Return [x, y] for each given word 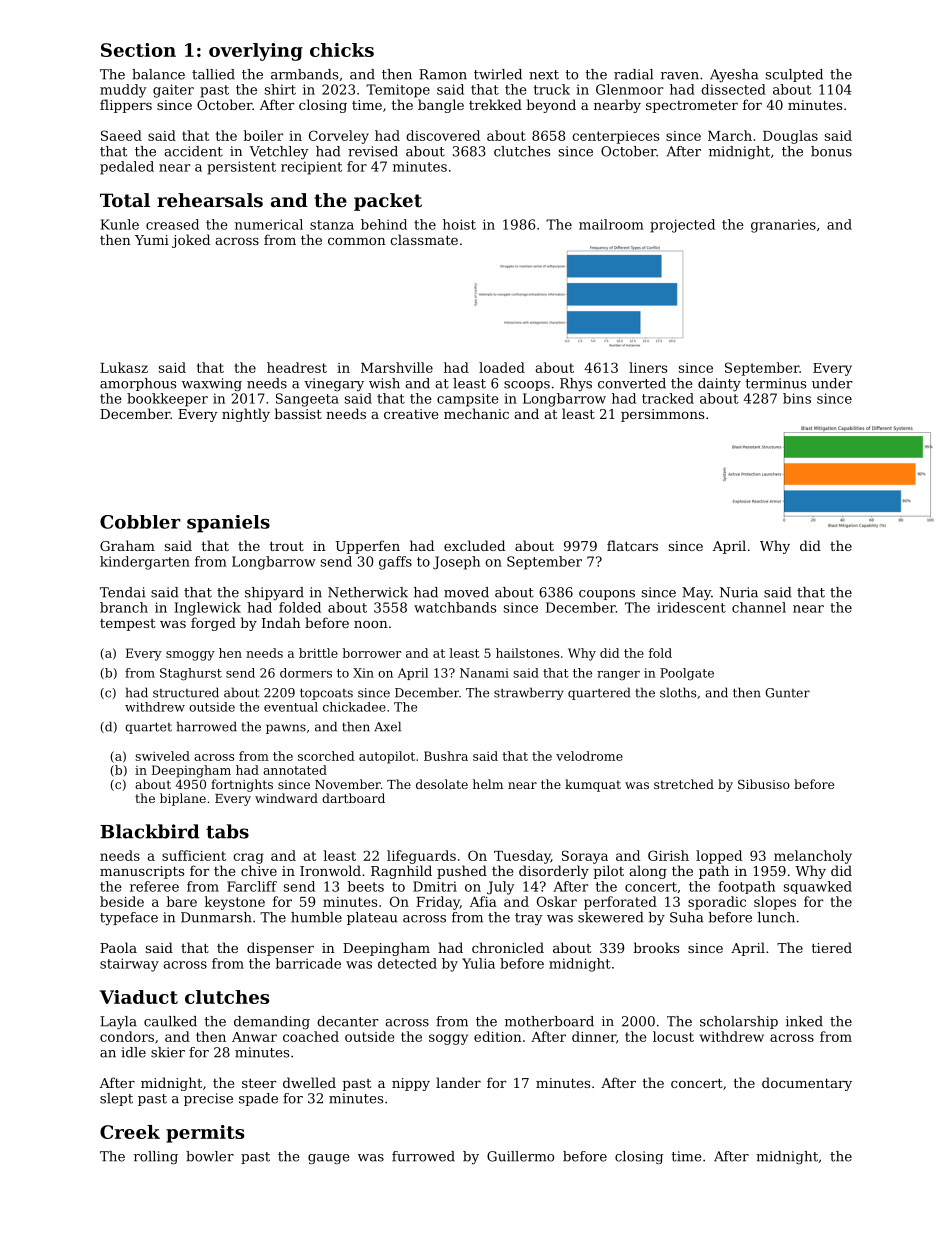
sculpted [794, 75]
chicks [342, 50]
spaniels [228, 524]
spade [258, 1099]
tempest [127, 625]
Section [138, 50]
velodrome [589, 756]
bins [797, 398]
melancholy [813, 857]
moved [466, 592]
